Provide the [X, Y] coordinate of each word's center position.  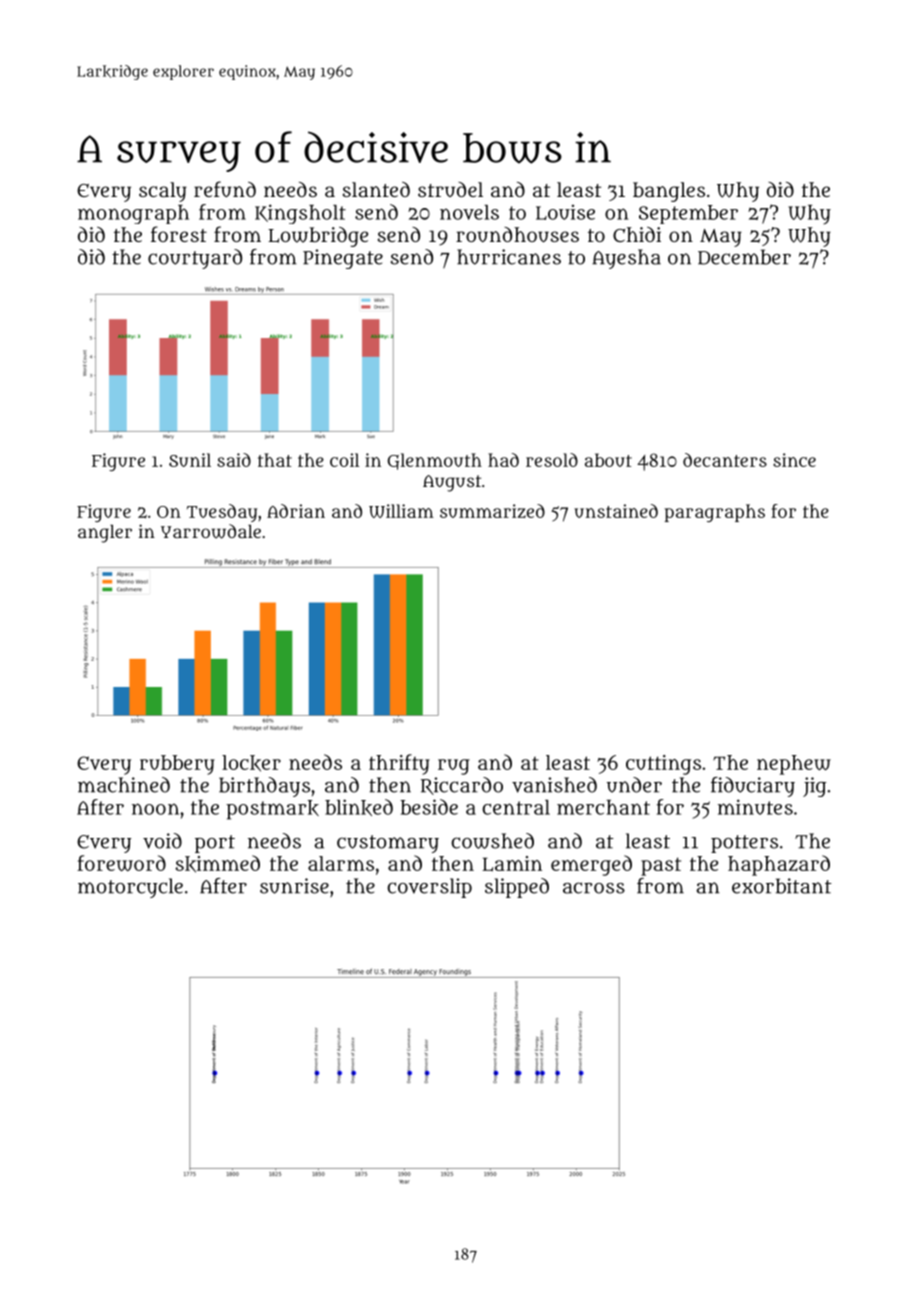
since [794, 460]
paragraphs [714, 513]
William [401, 511]
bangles [669, 192]
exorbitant [782, 886]
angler [105, 534]
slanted [376, 189]
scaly [163, 192]
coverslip [429, 888]
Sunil [190, 460]
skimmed [217, 864]
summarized [492, 511]
